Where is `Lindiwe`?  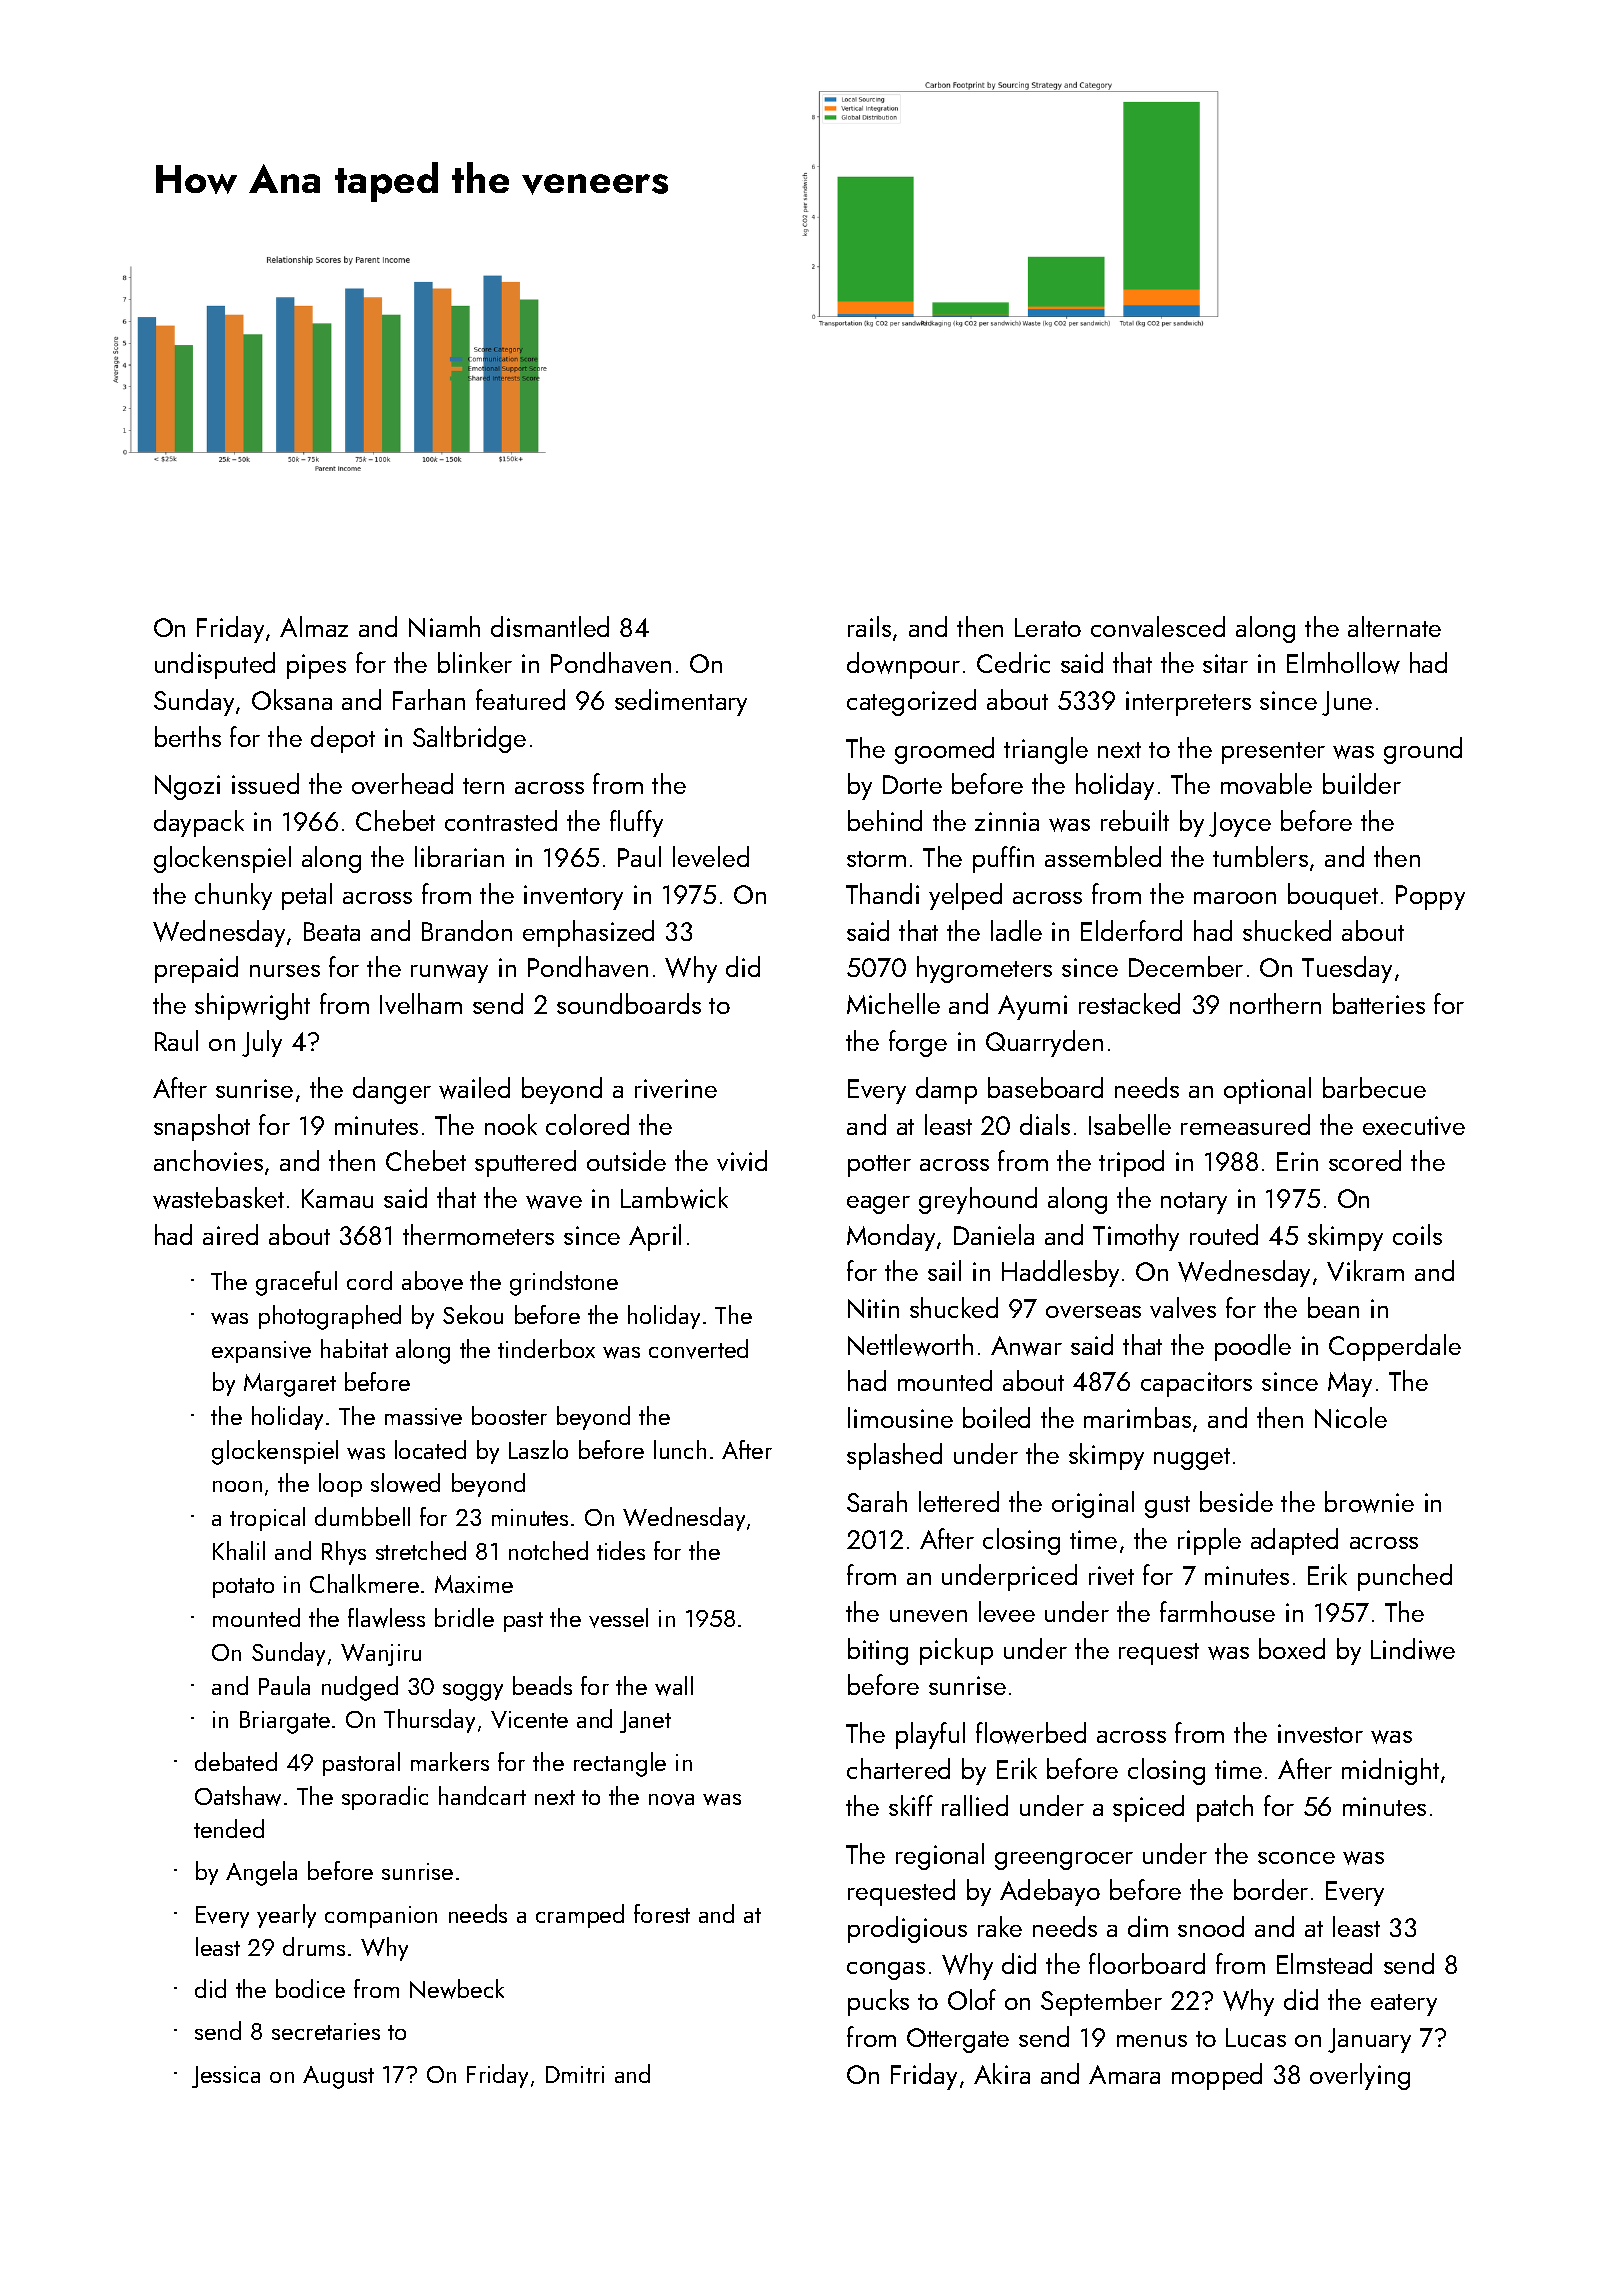 Lindiwe is located at coordinates (1413, 1649).
